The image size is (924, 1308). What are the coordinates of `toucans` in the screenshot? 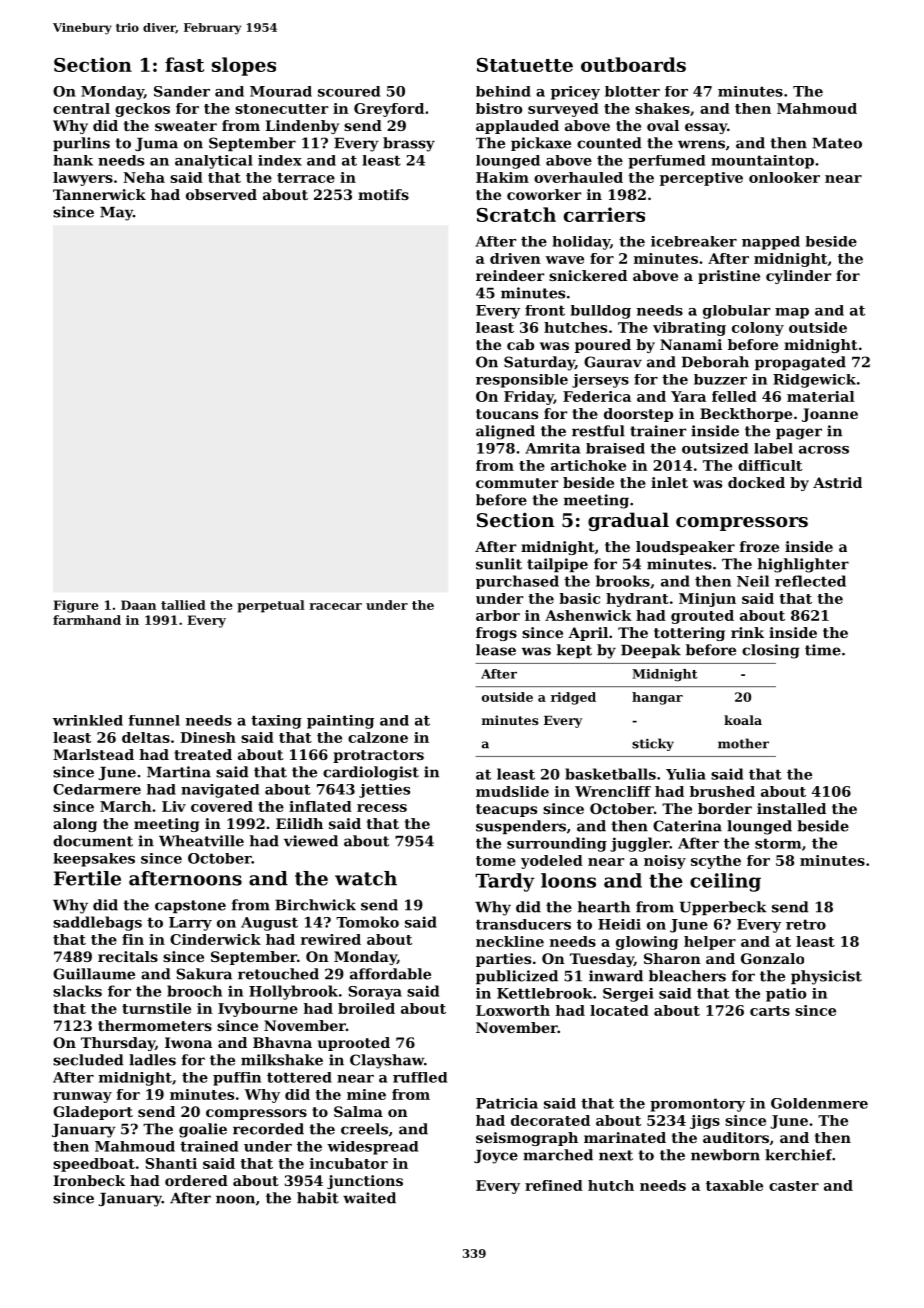 It's located at (507, 414).
